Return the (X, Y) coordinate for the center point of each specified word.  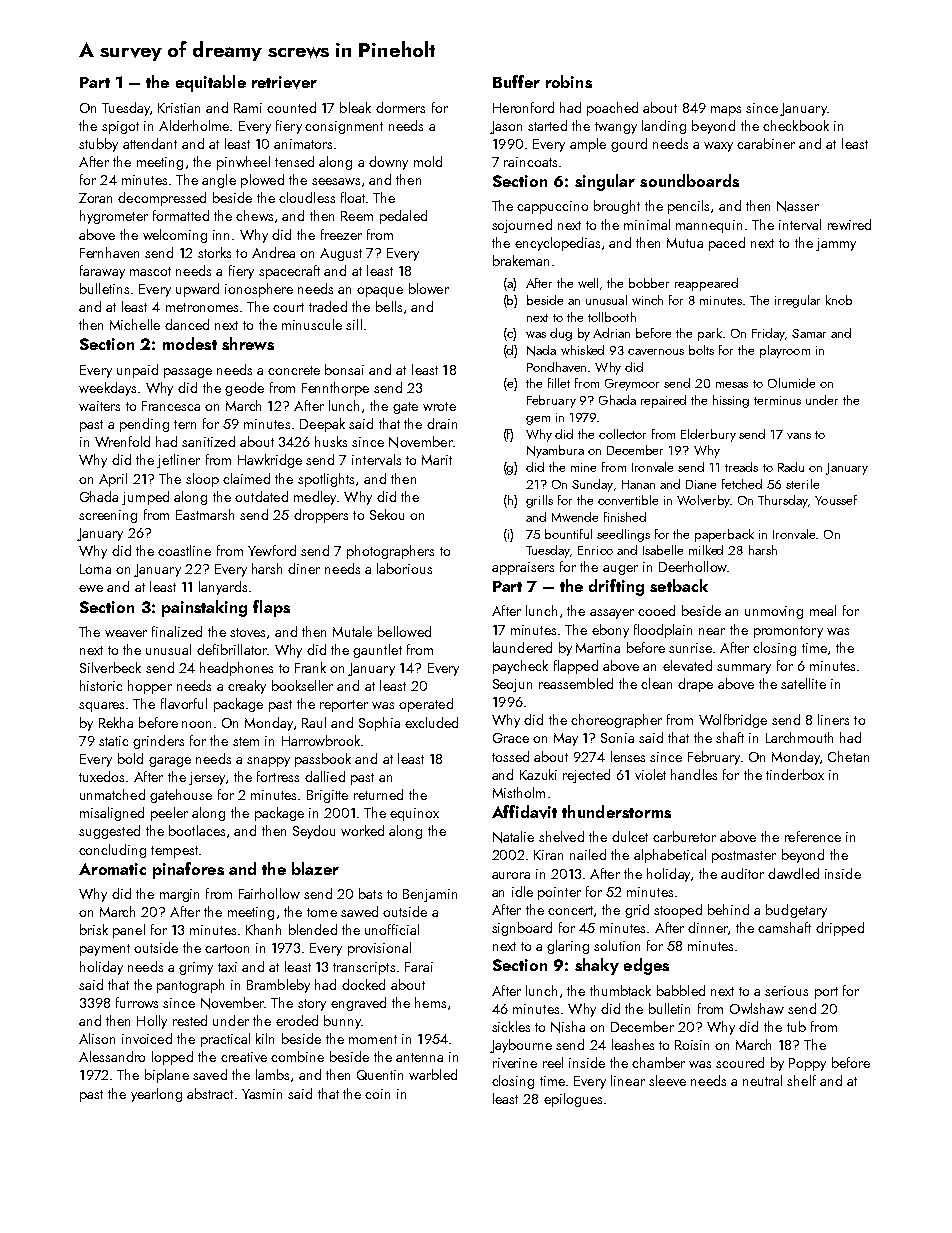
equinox (414, 814)
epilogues (573, 1100)
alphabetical (670, 856)
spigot (120, 127)
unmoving (774, 612)
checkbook (796, 125)
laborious (404, 568)
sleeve (667, 1080)
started (547, 125)
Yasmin (262, 1094)
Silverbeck (110, 667)
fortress (278, 776)
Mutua (685, 243)
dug (561, 334)
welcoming (175, 236)
